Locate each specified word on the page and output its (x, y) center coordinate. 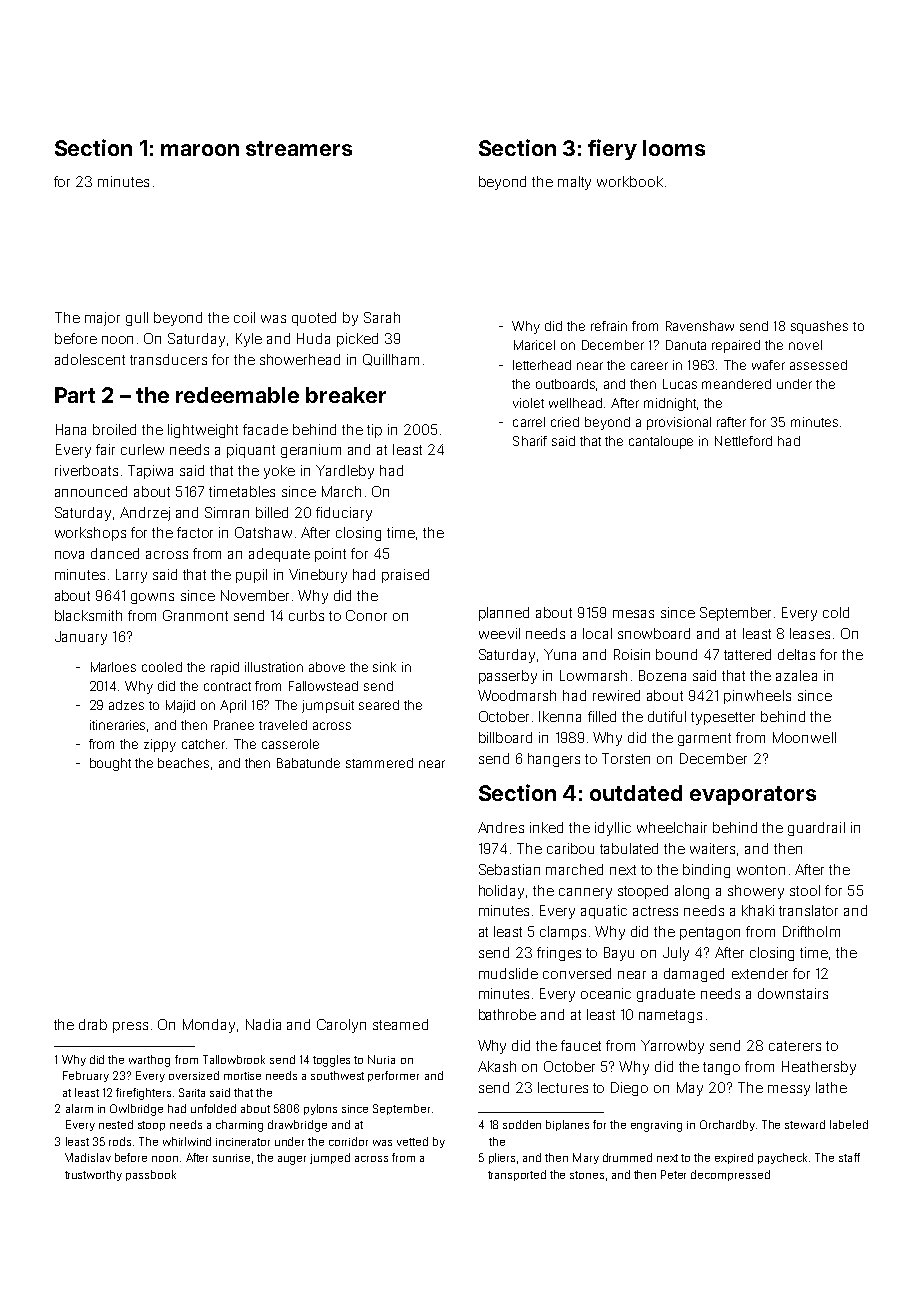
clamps (563, 933)
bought (110, 764)
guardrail (816, 829)
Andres (501, 827)
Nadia (263, 1024)
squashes (819, 327)
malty (574, 183)
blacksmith (88, 615)
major (102, 319)
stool (805, 890)
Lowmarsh (593, 675)
